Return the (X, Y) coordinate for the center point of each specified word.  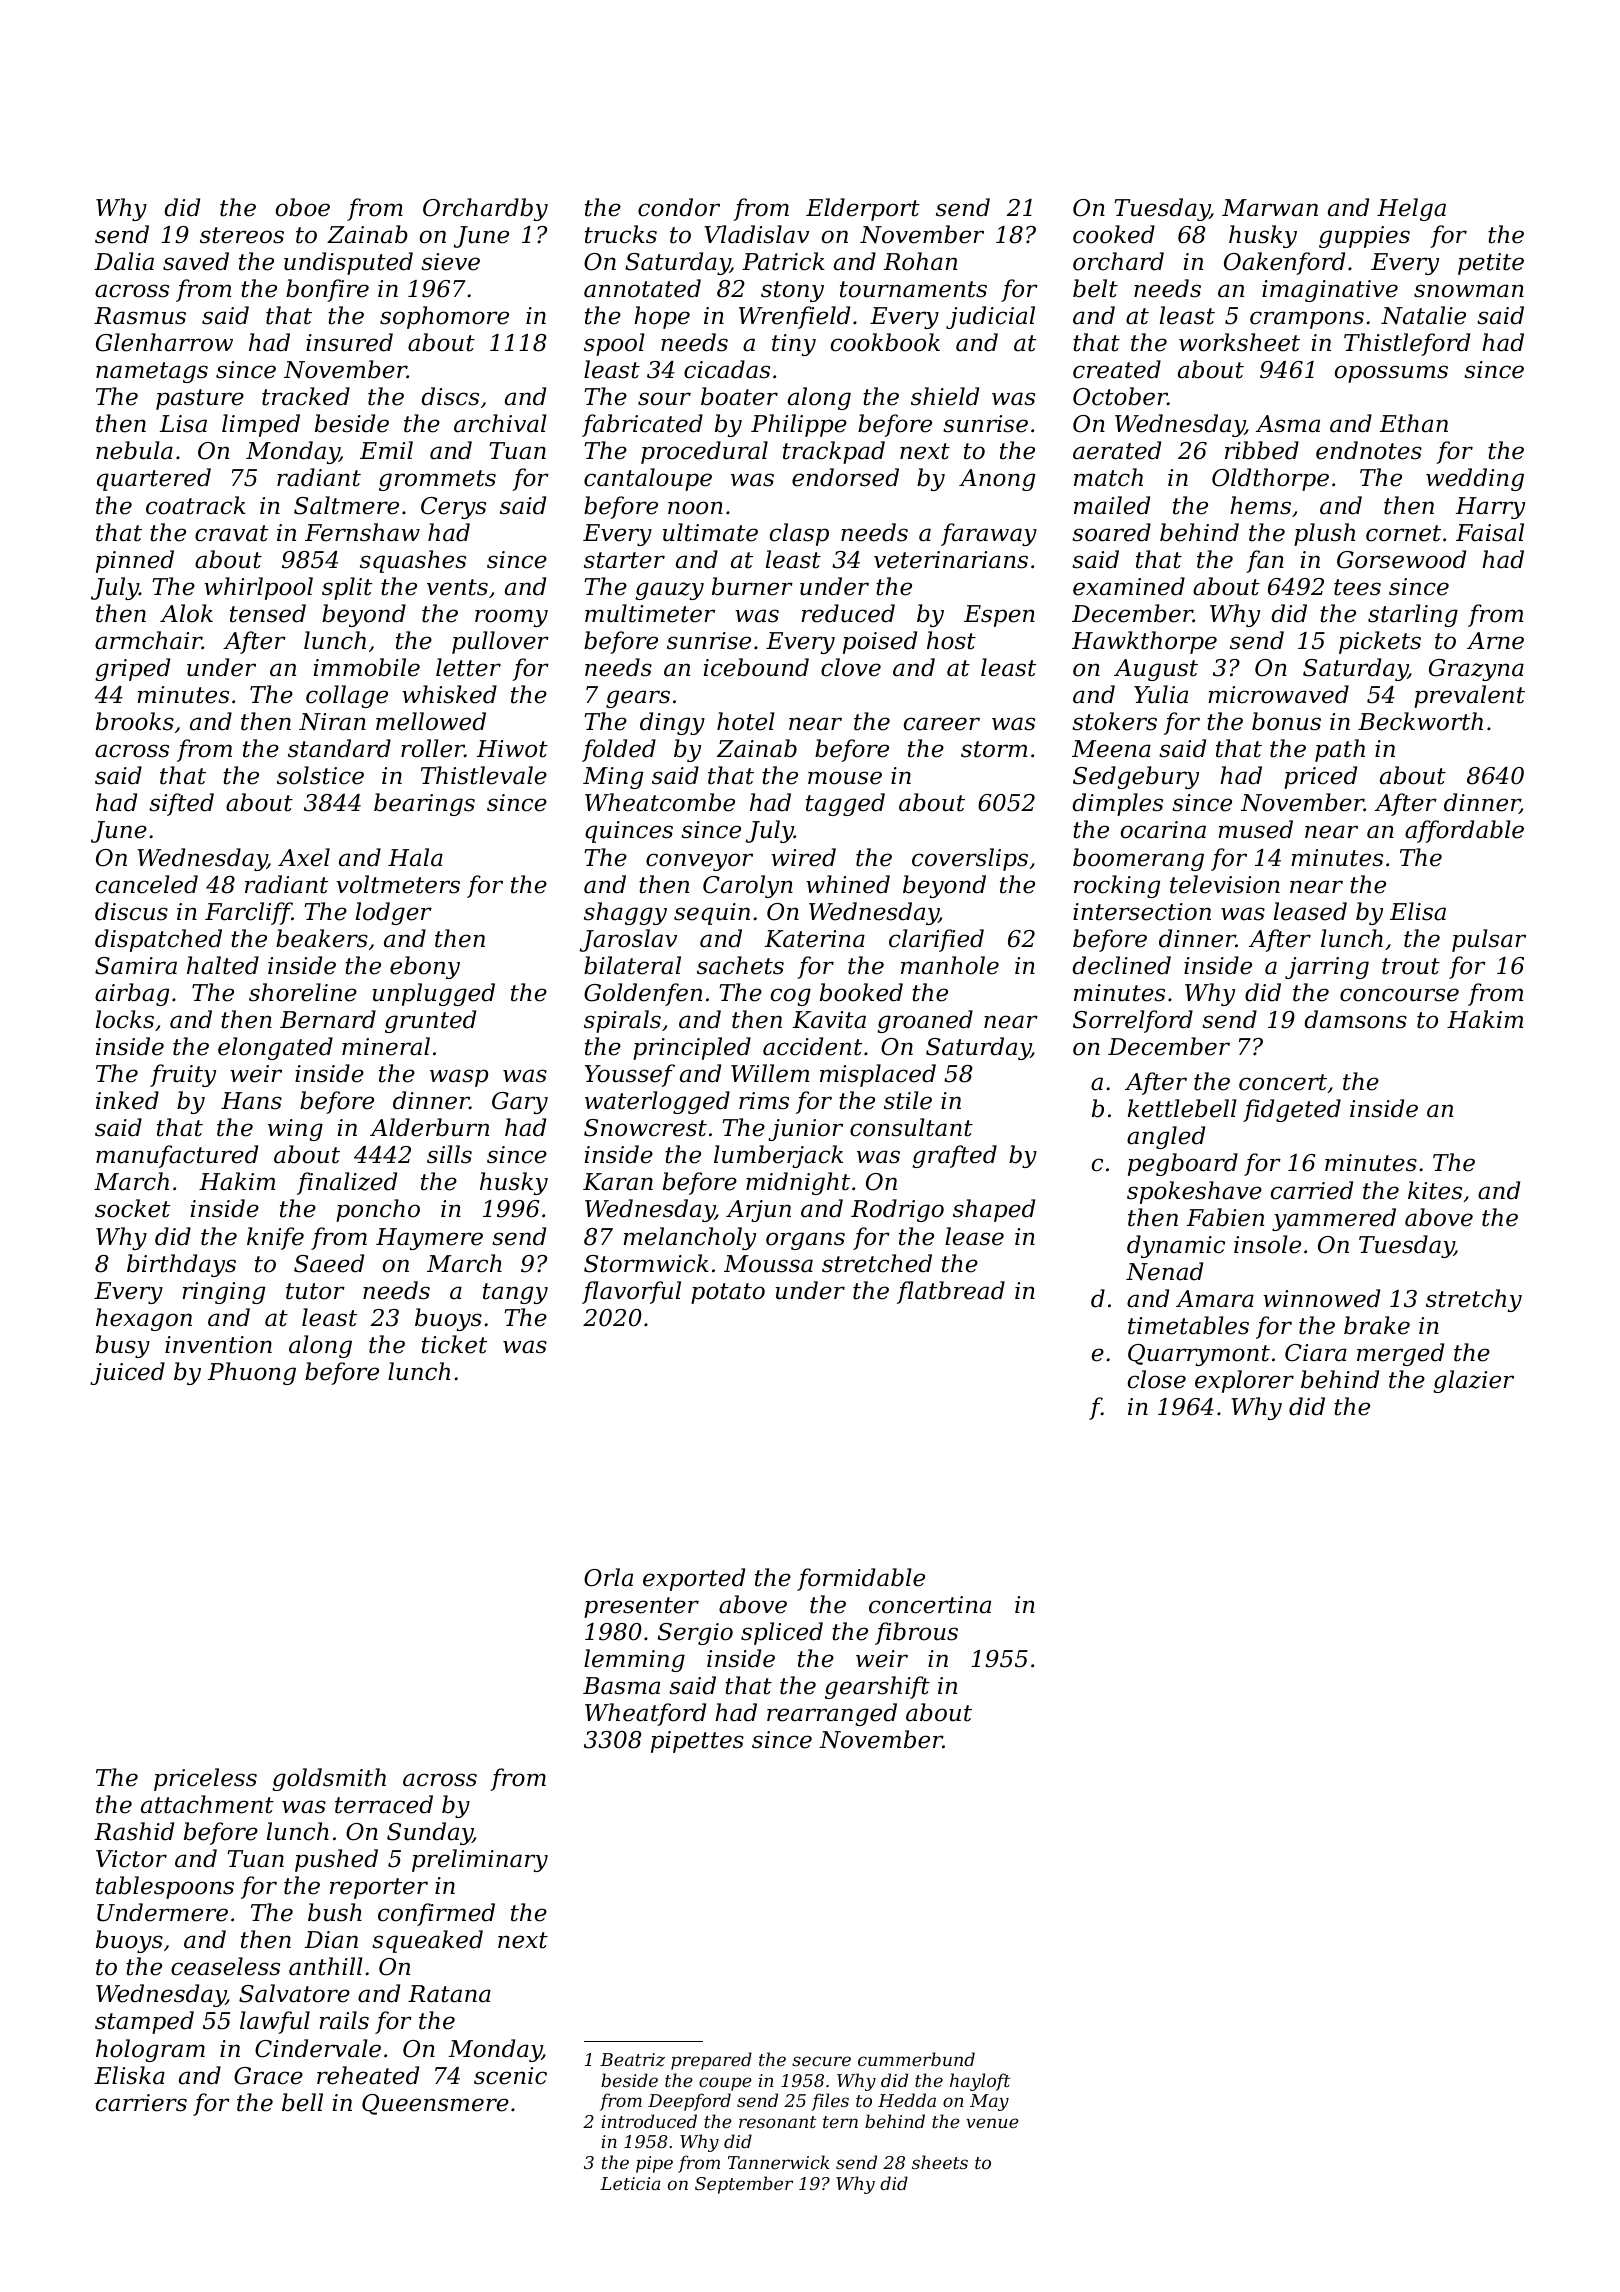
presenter (641, 1607)
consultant (911, 1127)
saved (196, 261)
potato (728, 1293)
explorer (1244, 1381)
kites (1435, 1190)
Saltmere (346, 505)
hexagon (144, 1319)
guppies (1364, 237)
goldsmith (329, 1779)
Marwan (1270, 208)
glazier (1473, 1381)
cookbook (885, 342)
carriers (141, 2103)
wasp (459, 1078)
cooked (1114, 234)
